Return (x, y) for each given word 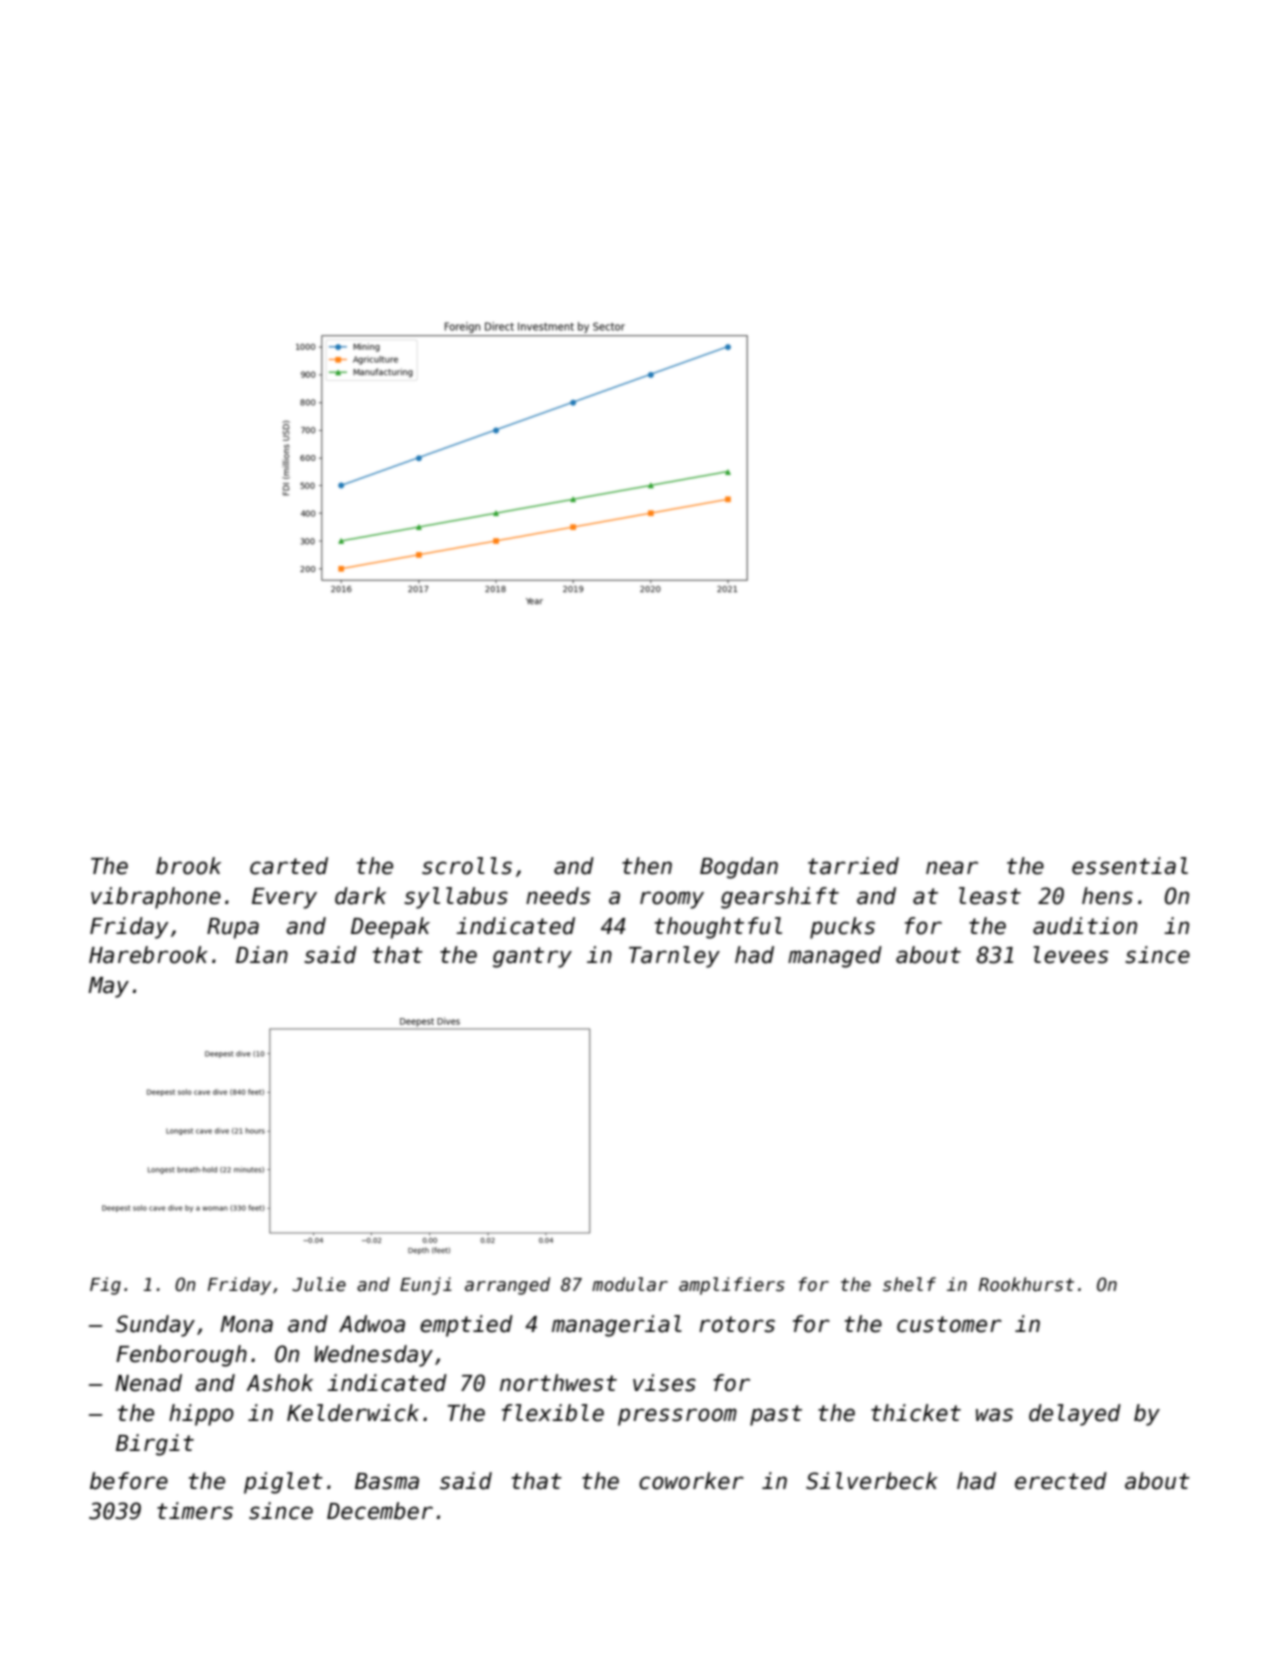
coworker (691, 1481)
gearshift (780, 898)
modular (630, 1284)
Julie (319, 1284)
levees (1070, 955)
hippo (201, 1415)
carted (289, 866)
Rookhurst (1026, 1284)
